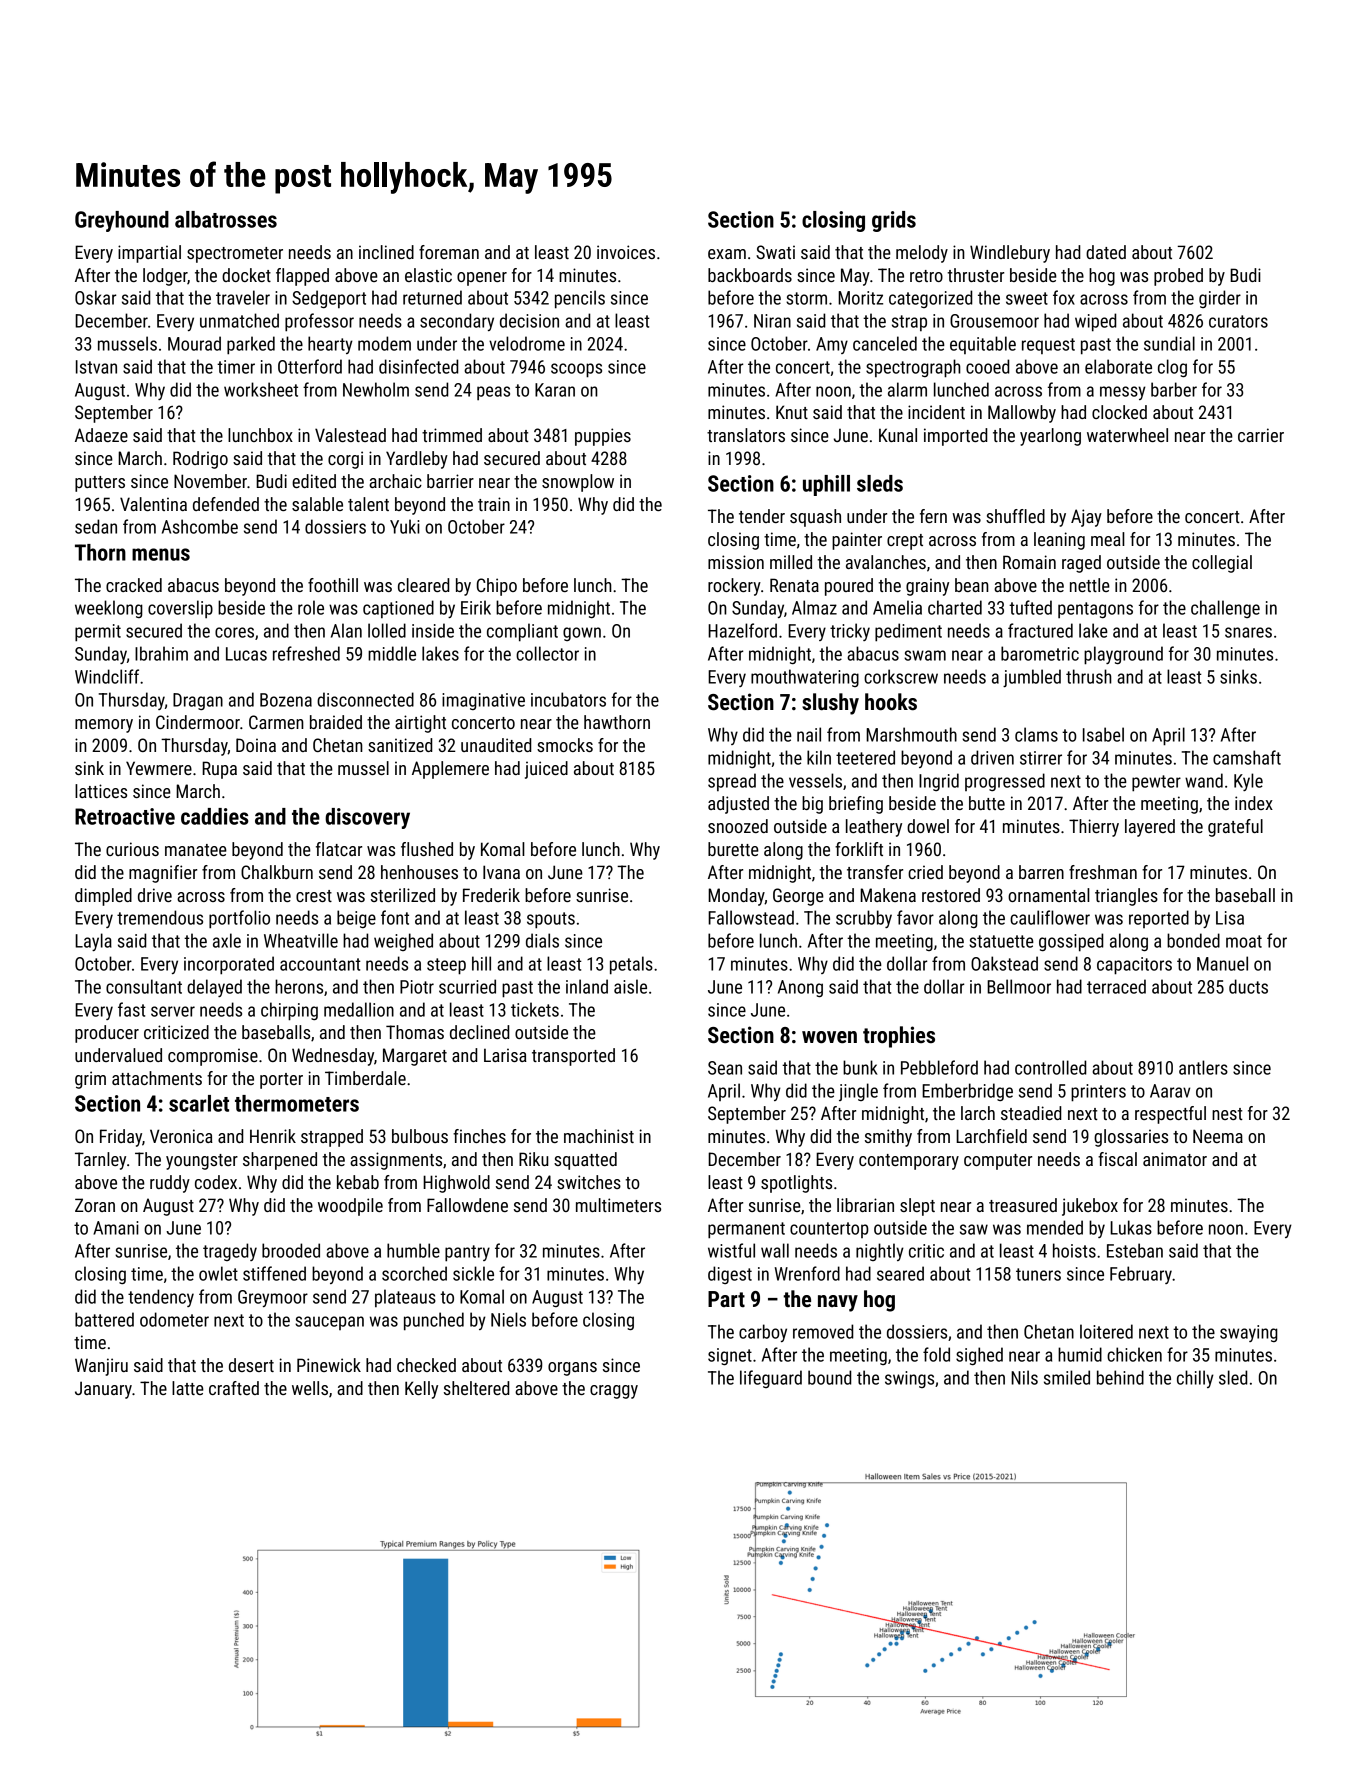 Image resolution: width=1370 pixels, height=1773 pixels. Describe the element at coordinates (1106, 252) in the image. I see `dated` at that location.
